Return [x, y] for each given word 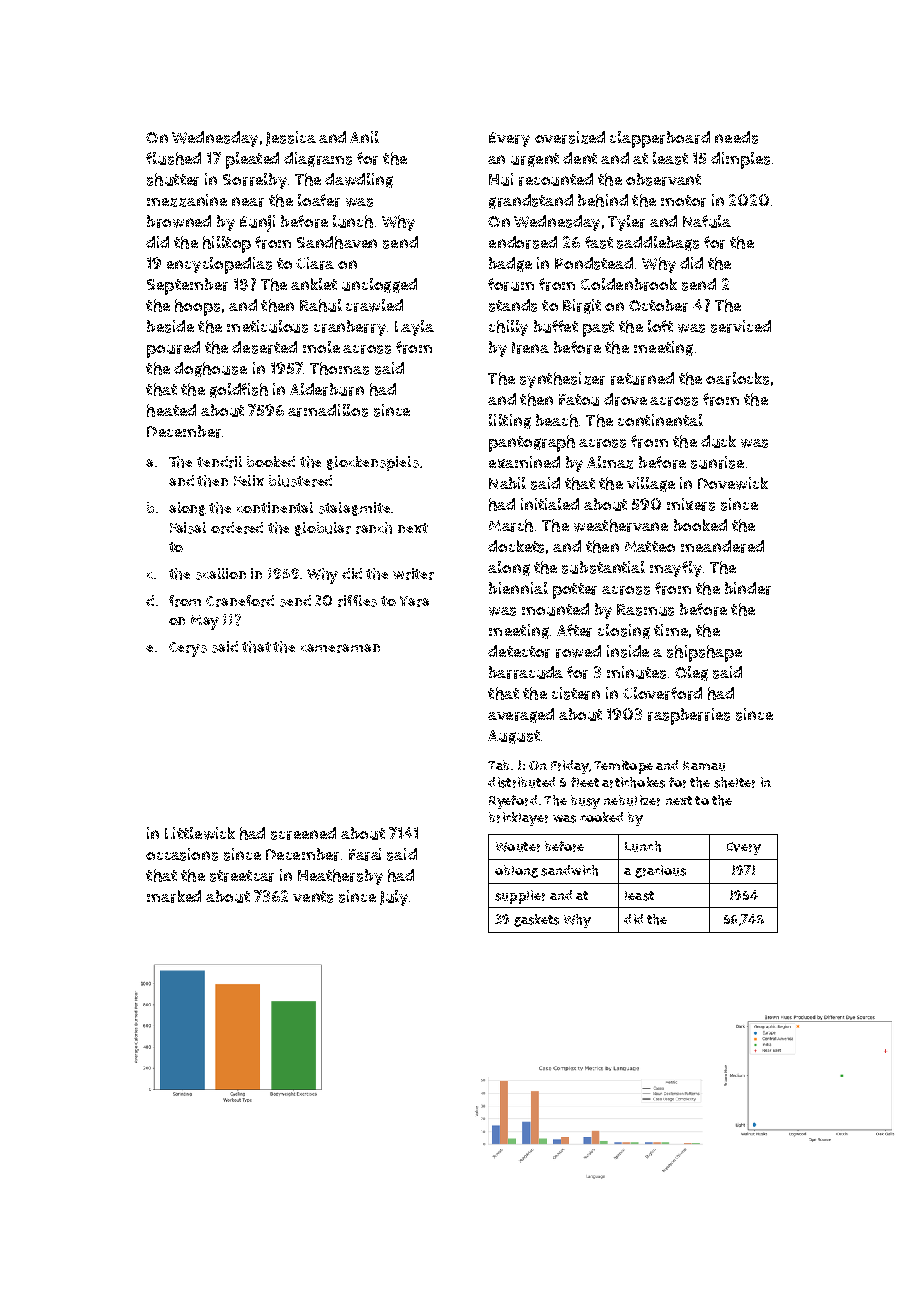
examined [524, 462]
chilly [508, 328]
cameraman [340, 648]
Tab [498, 765]
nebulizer [632, 800]
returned [642, 378]
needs [736, 137]
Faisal [188, 528]
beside [170, 326]
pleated [252, 160]
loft [660, 326]
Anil [364, 137]
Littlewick [200, 833]
